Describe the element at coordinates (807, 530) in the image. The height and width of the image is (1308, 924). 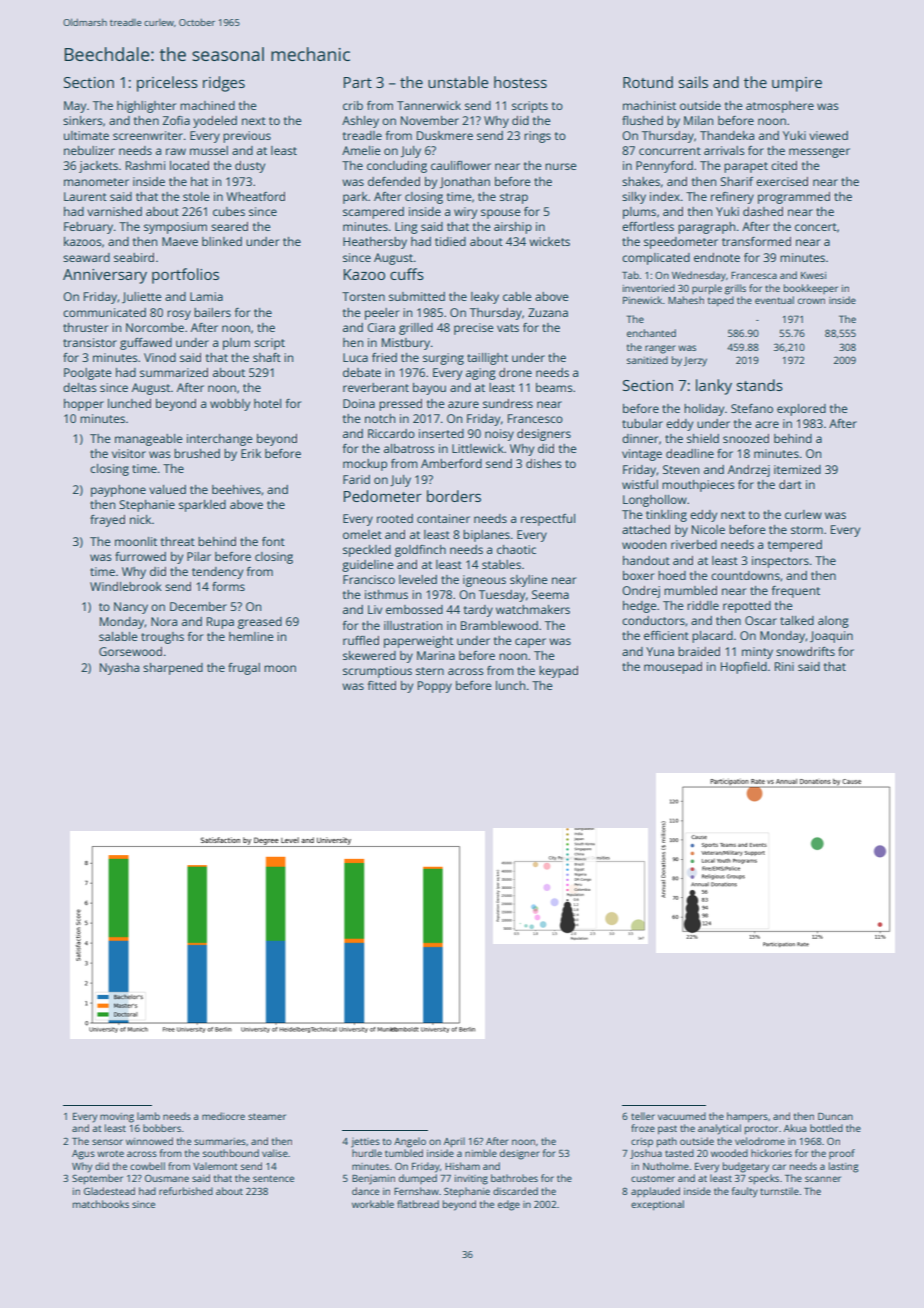
I see `storm` at that location.
